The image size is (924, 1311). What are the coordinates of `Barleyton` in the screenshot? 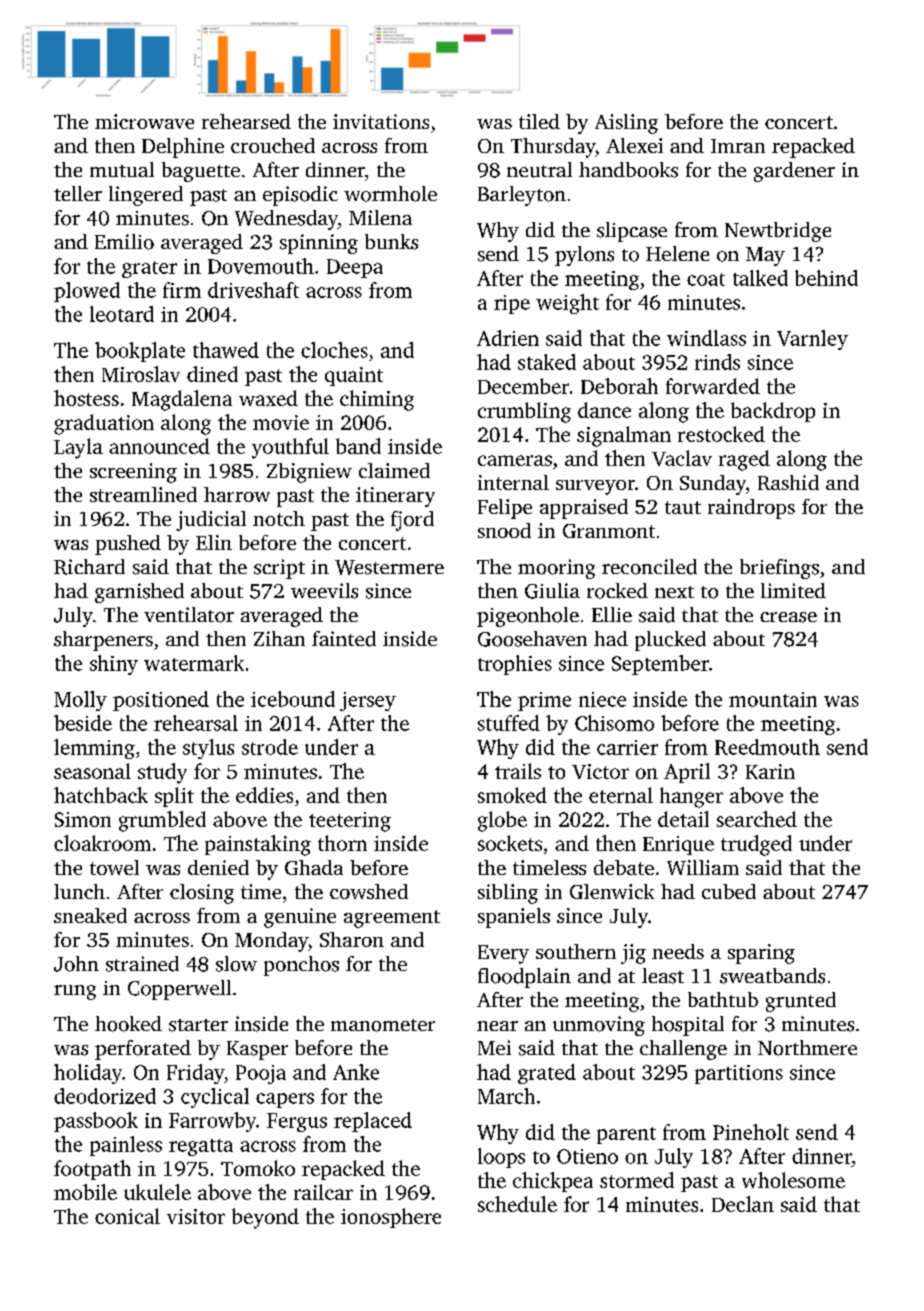 It's located at (522, 196).
